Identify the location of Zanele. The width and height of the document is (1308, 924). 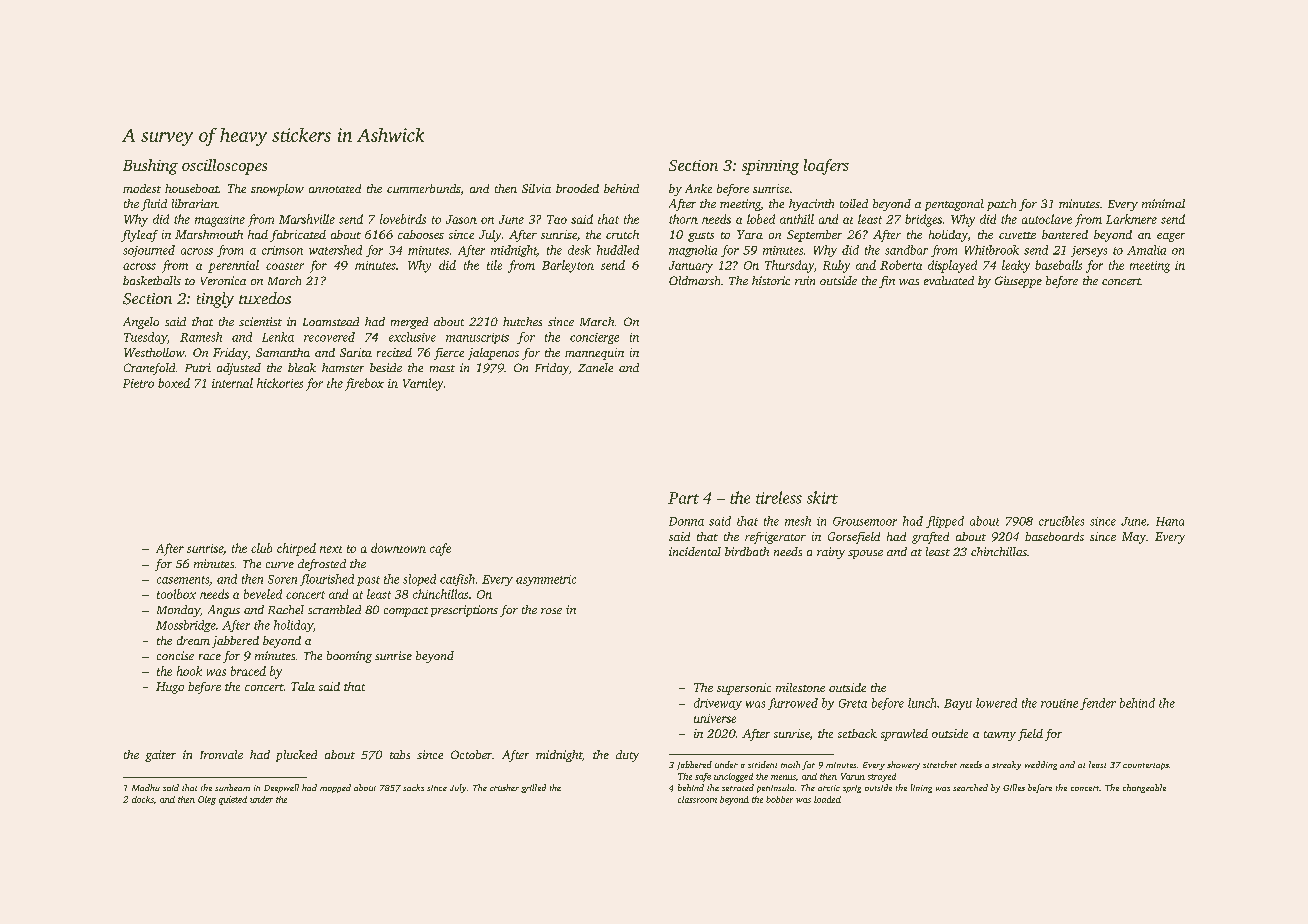
(595, 367).
